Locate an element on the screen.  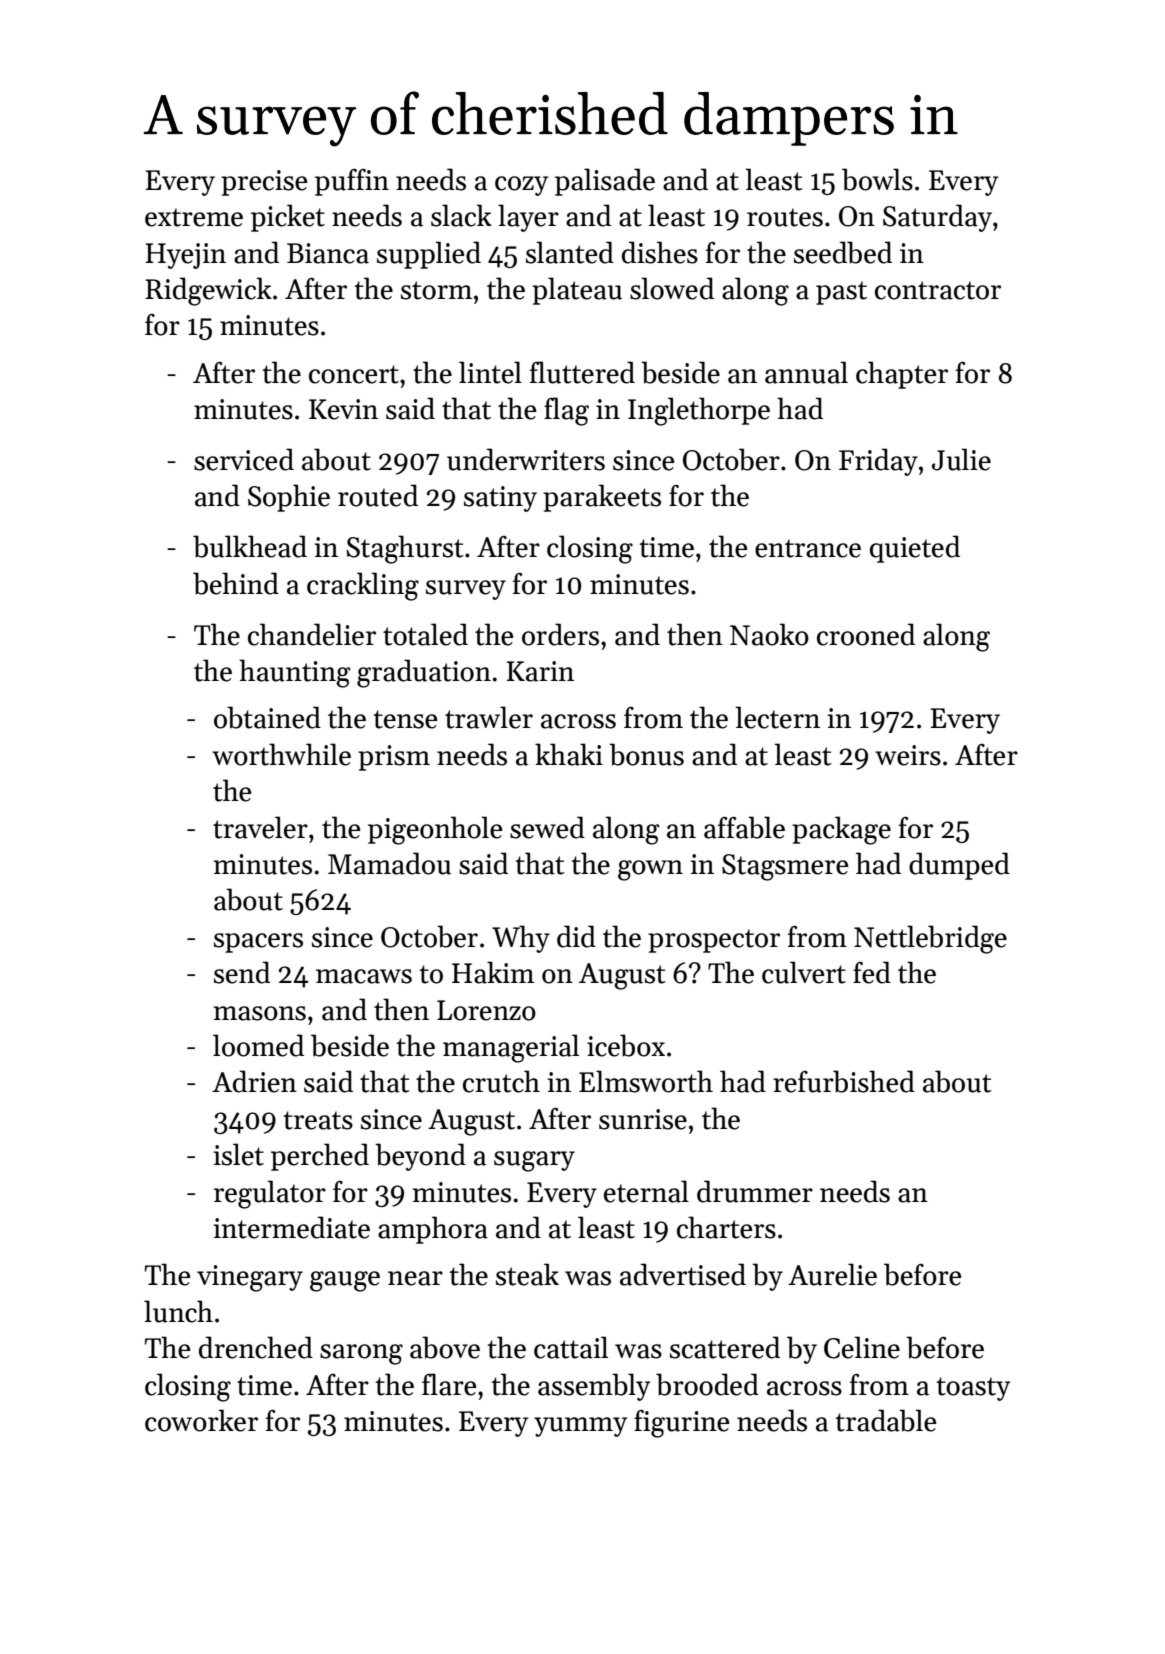
steak is located at coordinates (527, 1274).
